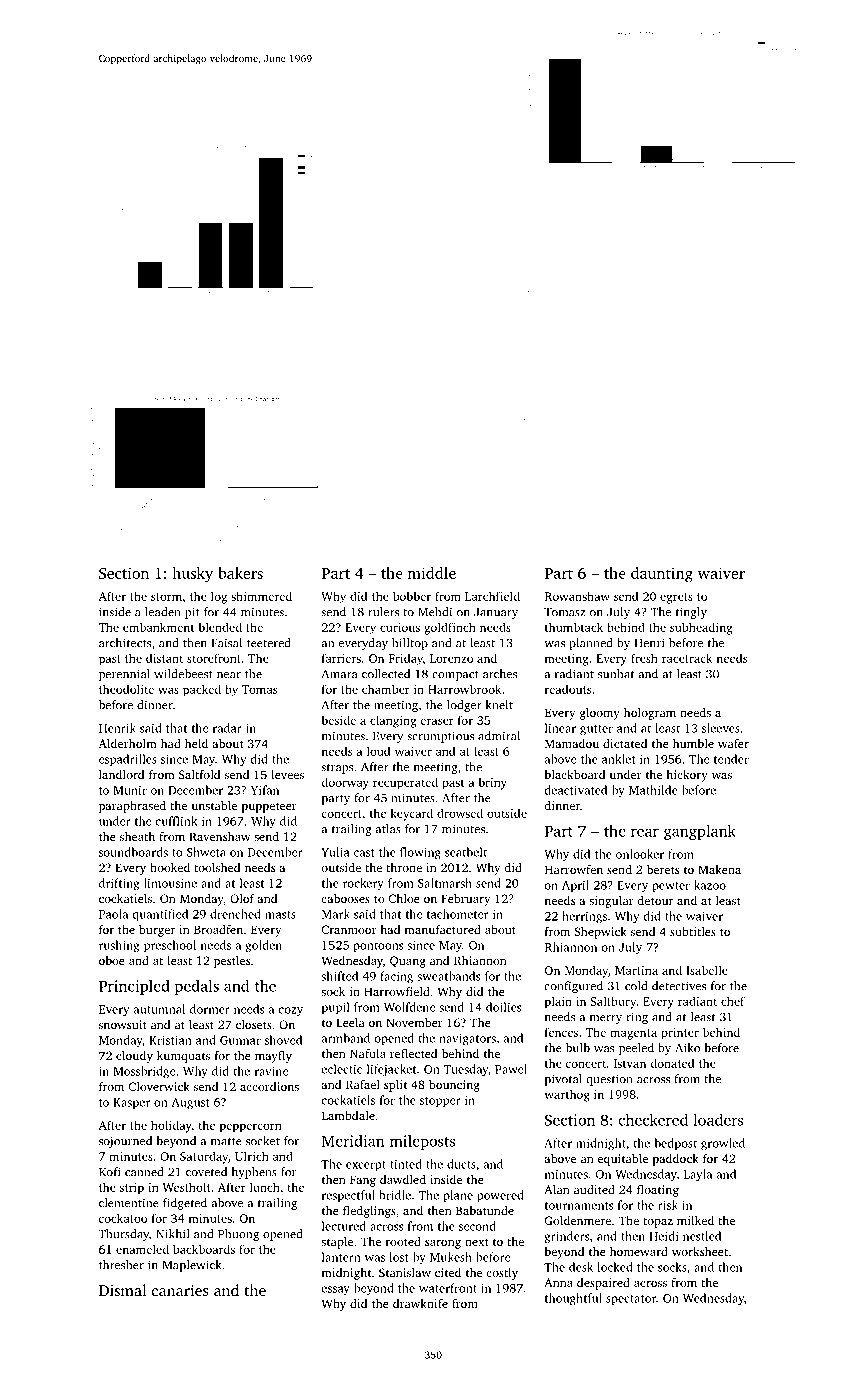  I want to click on briny, so click(492, 783).
